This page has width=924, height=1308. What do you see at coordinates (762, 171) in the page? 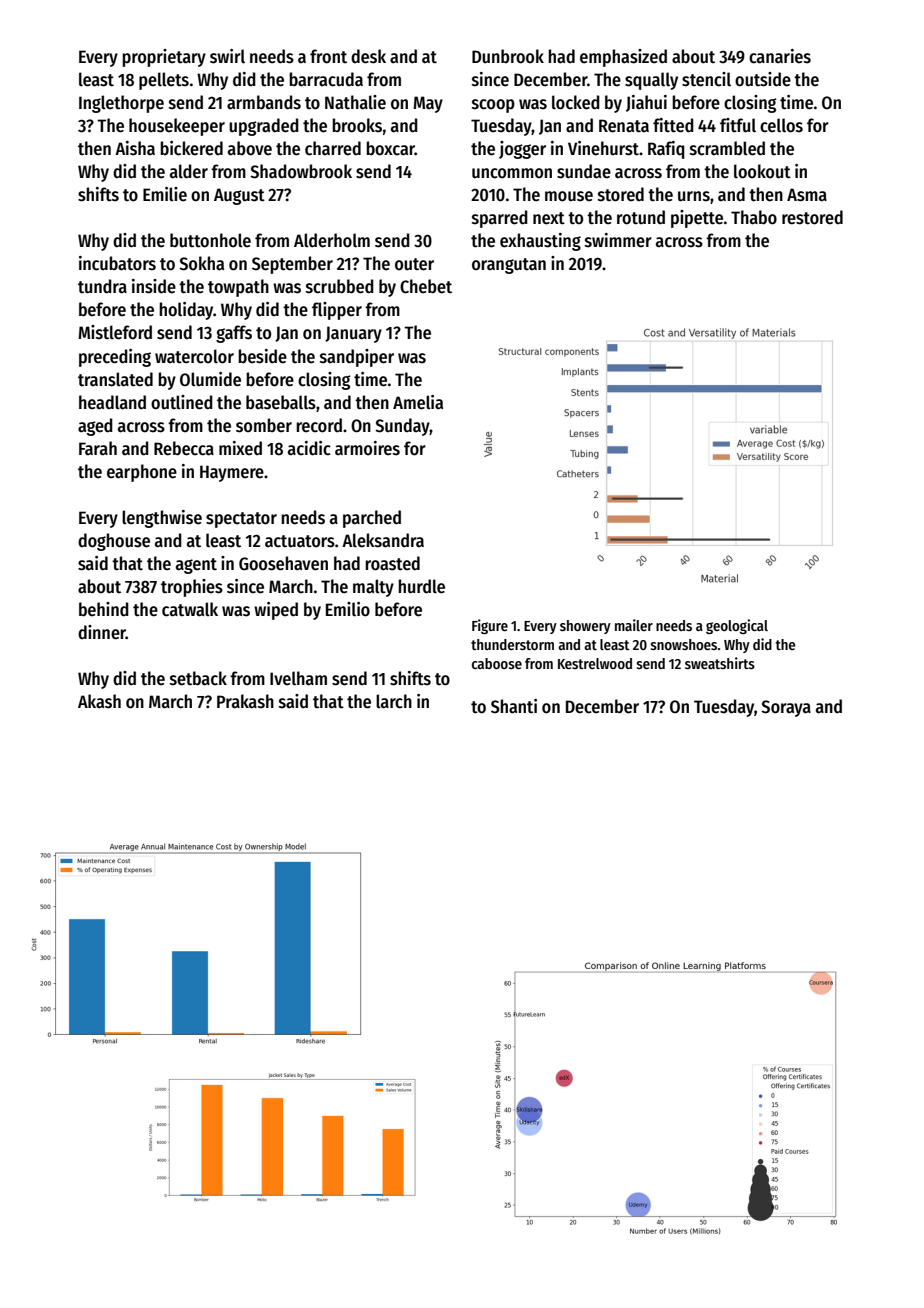
I see `lookout` at bounding box center [762, 171].
